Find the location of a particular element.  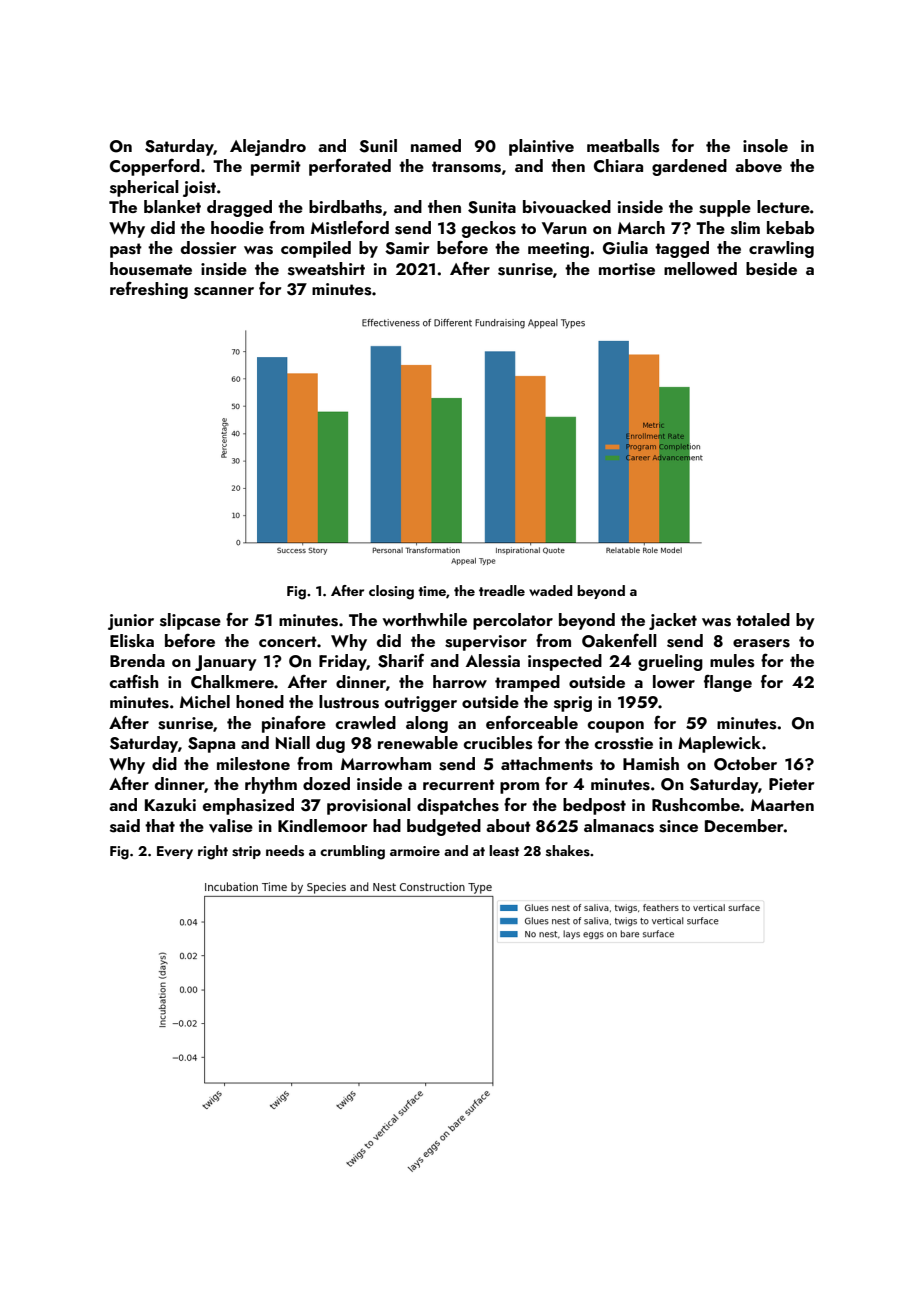

Maarten is located at coordinates (782, 805).
